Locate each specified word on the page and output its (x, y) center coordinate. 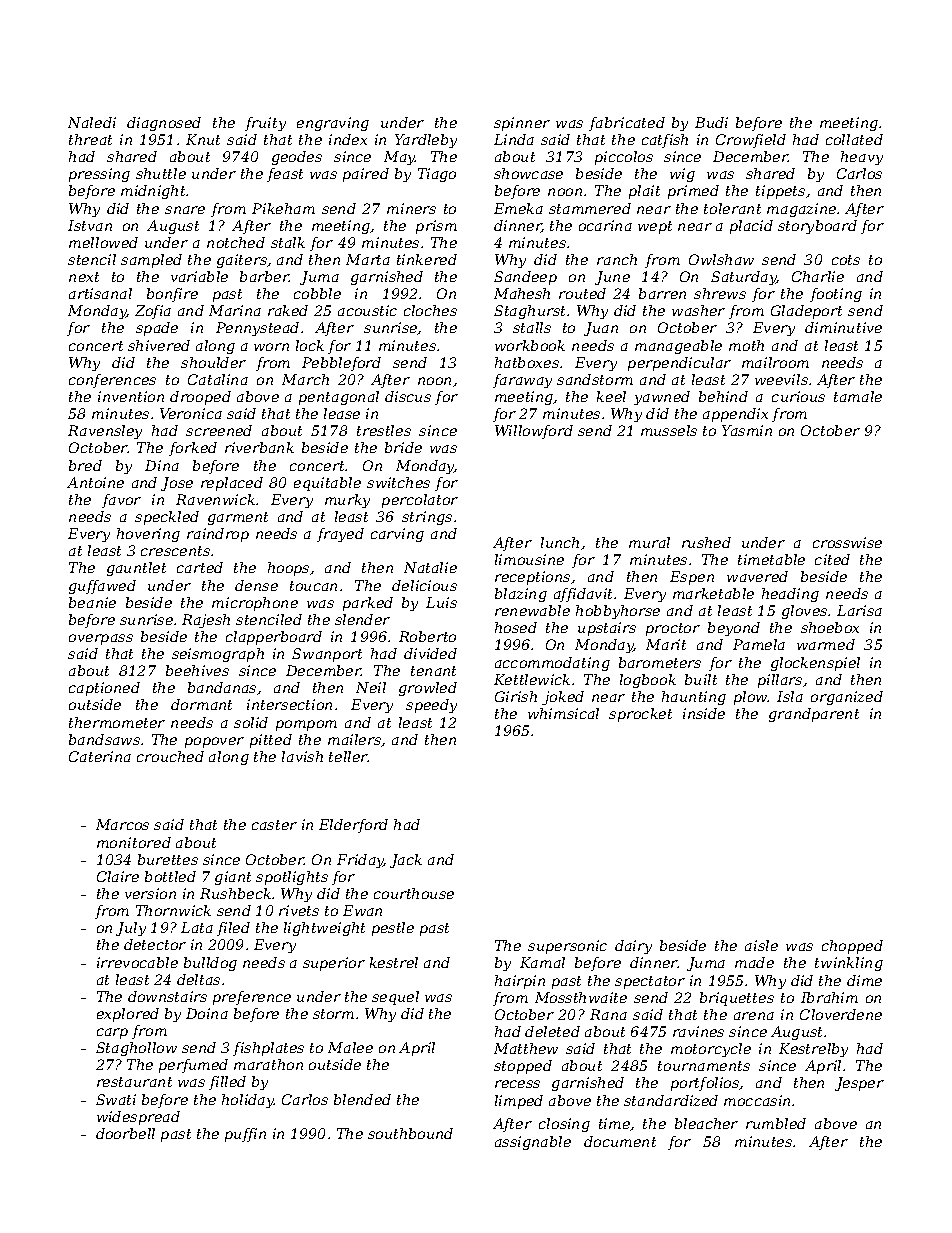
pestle (393, 929)
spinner (522, 124)
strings (427, 518)
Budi (711, 122)
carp (112, 1033)
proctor (673, 629)
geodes (297, 158)
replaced (232, 484)
